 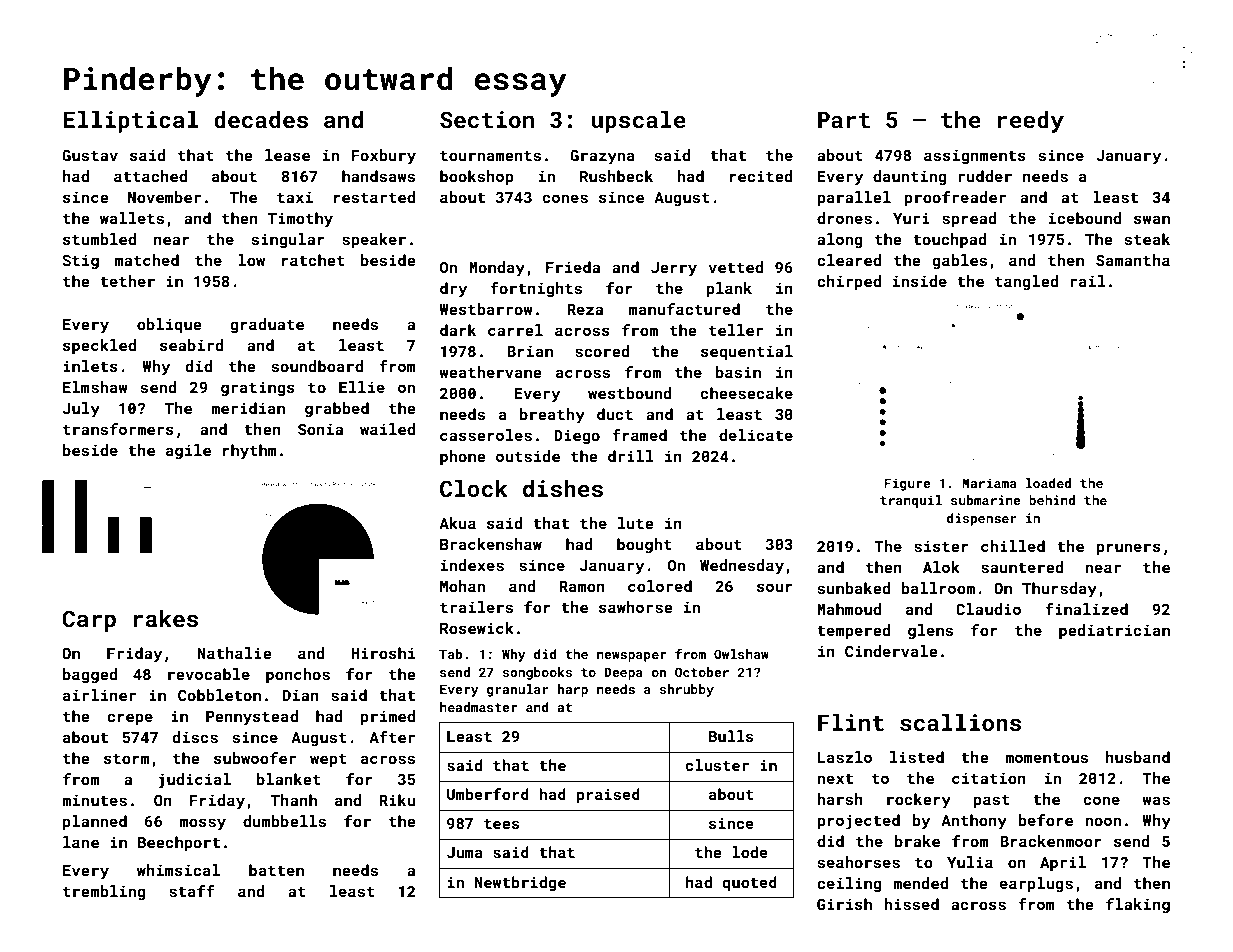 What do you see at coordinates (717, 765) in the screenshot?
I see `cluster` at bounding box center [717, 765].
